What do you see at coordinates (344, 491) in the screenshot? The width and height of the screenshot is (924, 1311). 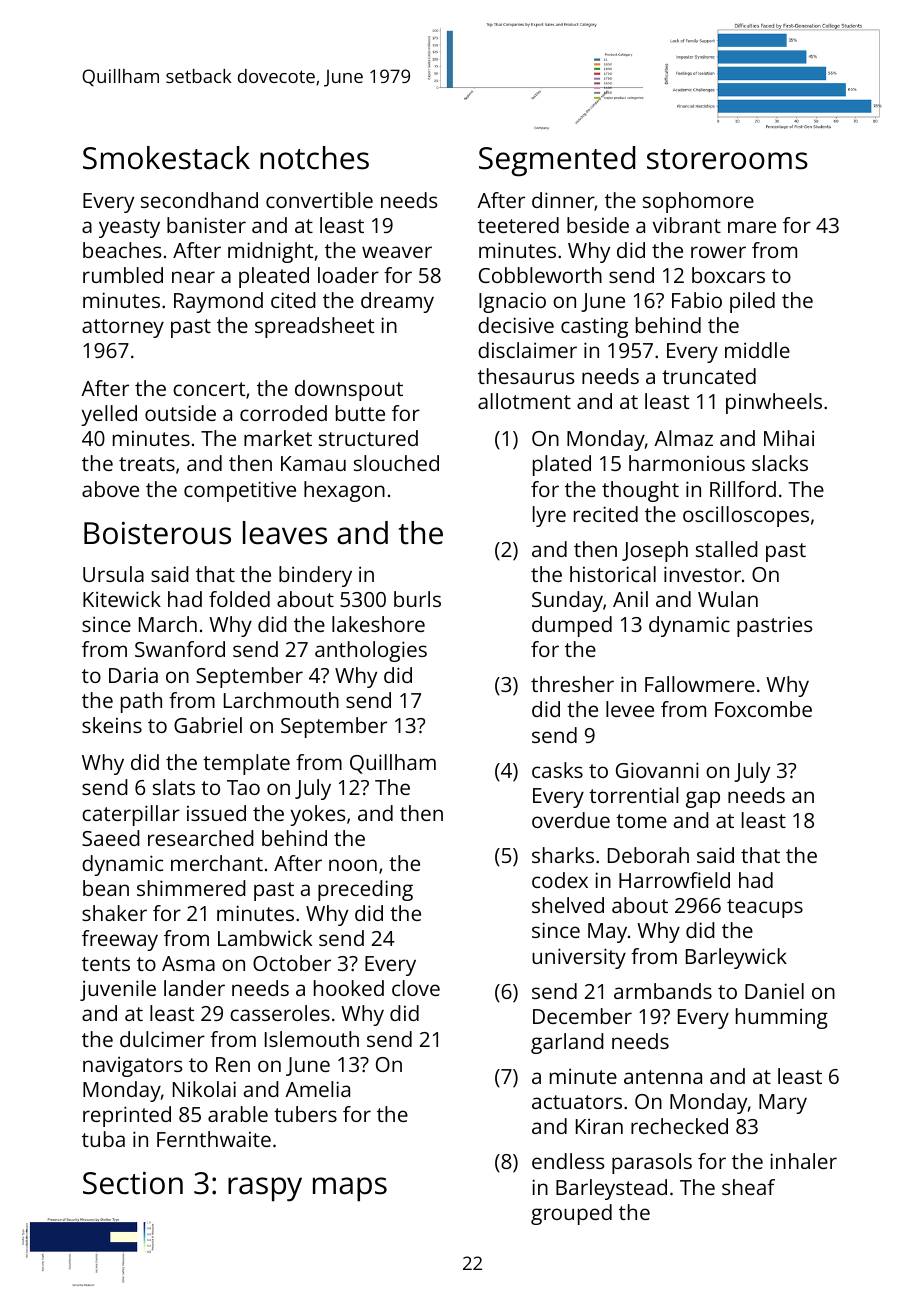 I see `hexagon` at bounding box center [344, 491].
